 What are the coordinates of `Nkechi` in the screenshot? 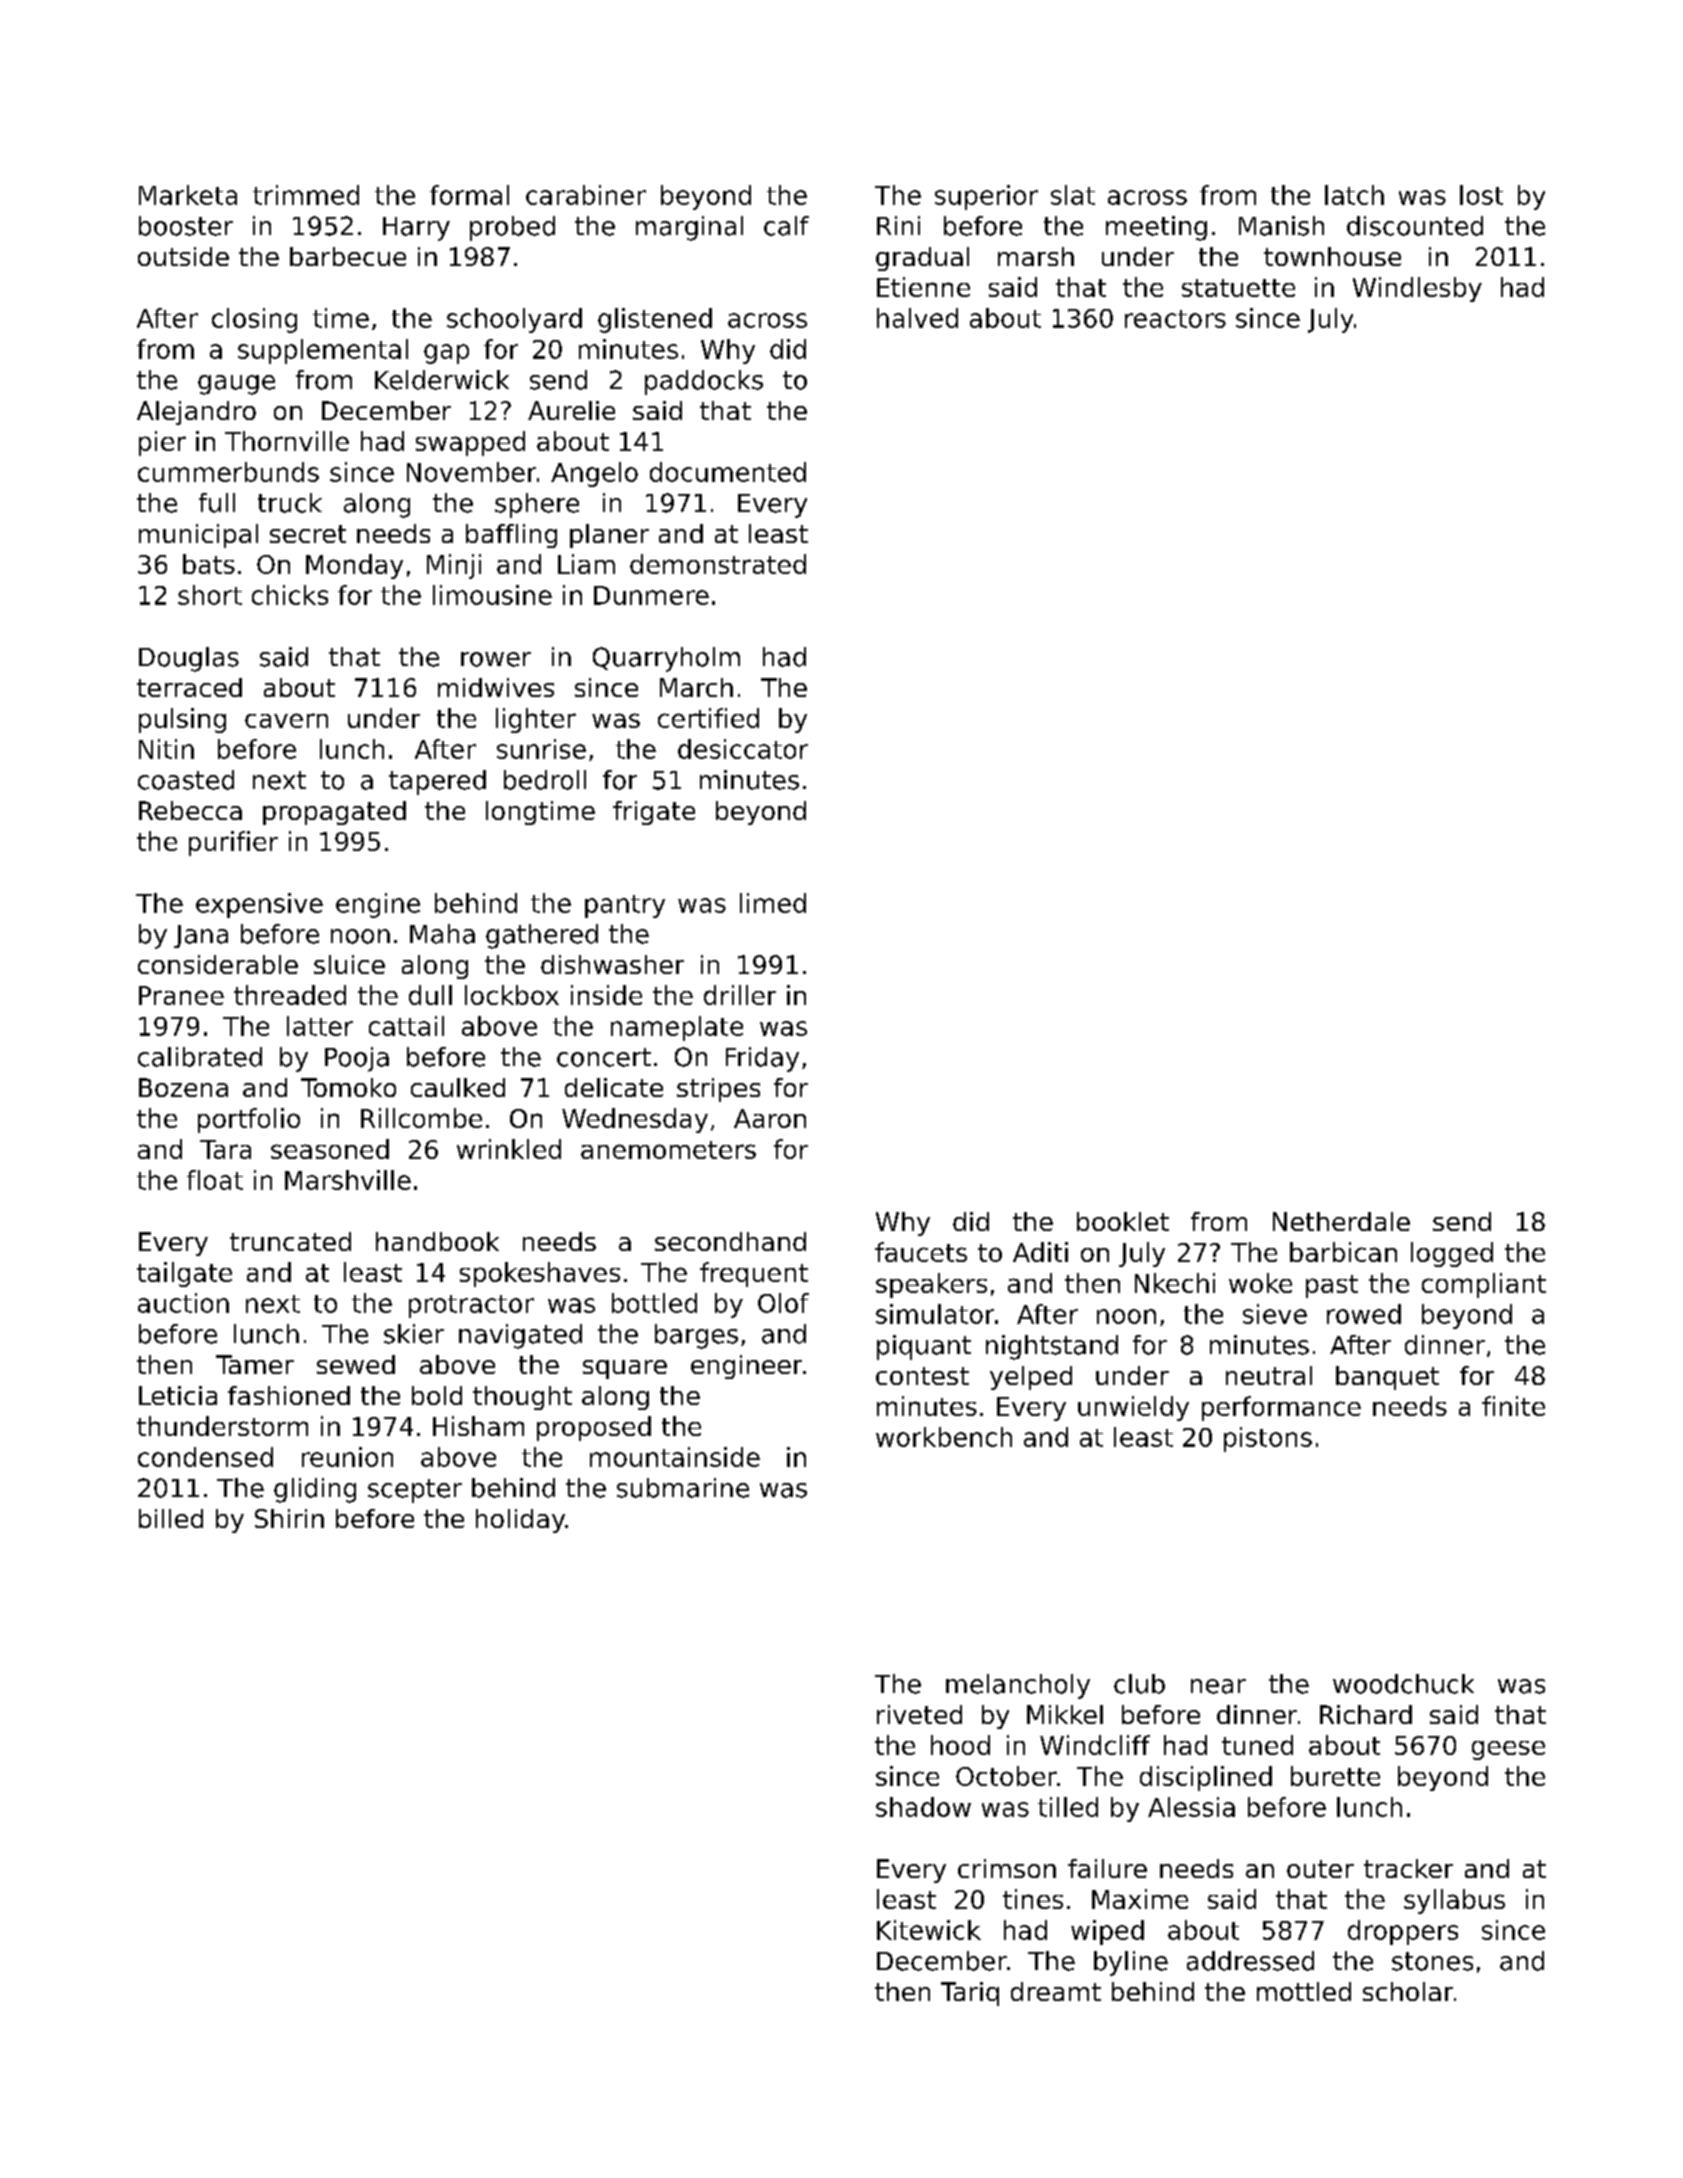 It's located at (1175, 1283).
